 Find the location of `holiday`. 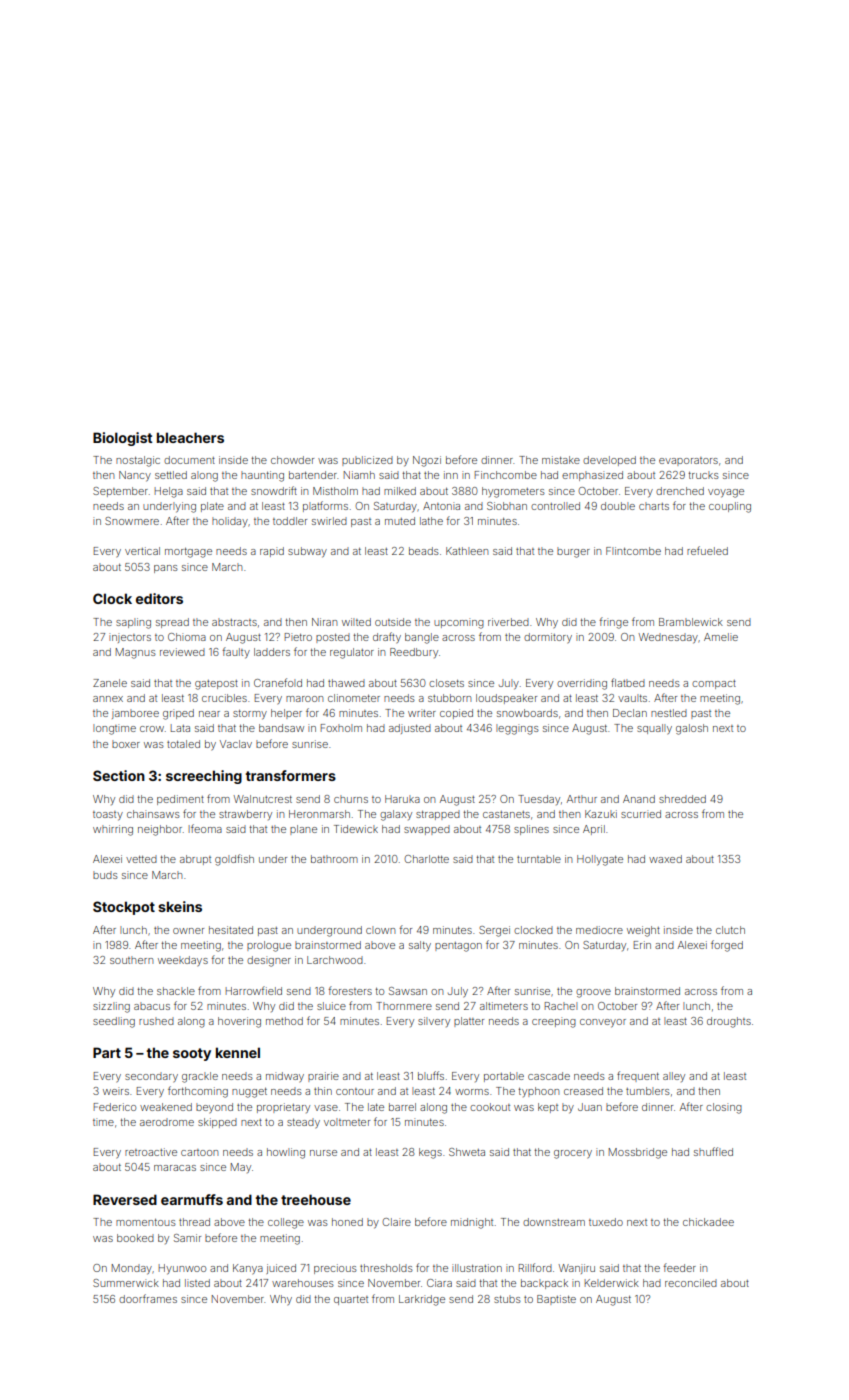

holiday is located at coordinates (230, 522).
